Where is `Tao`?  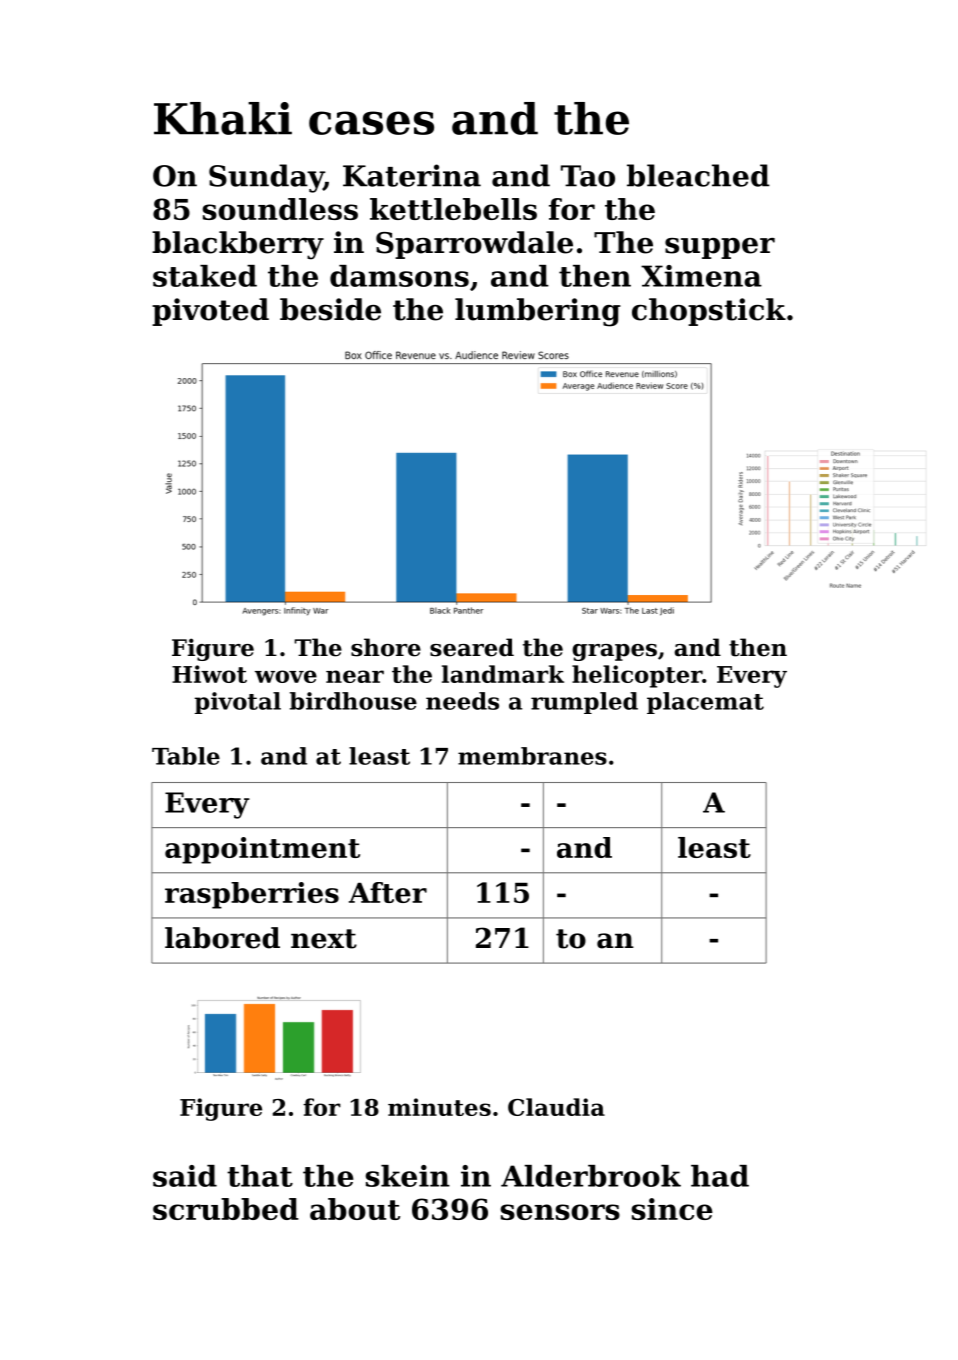 Tao is located at coordinates (588, 176).
